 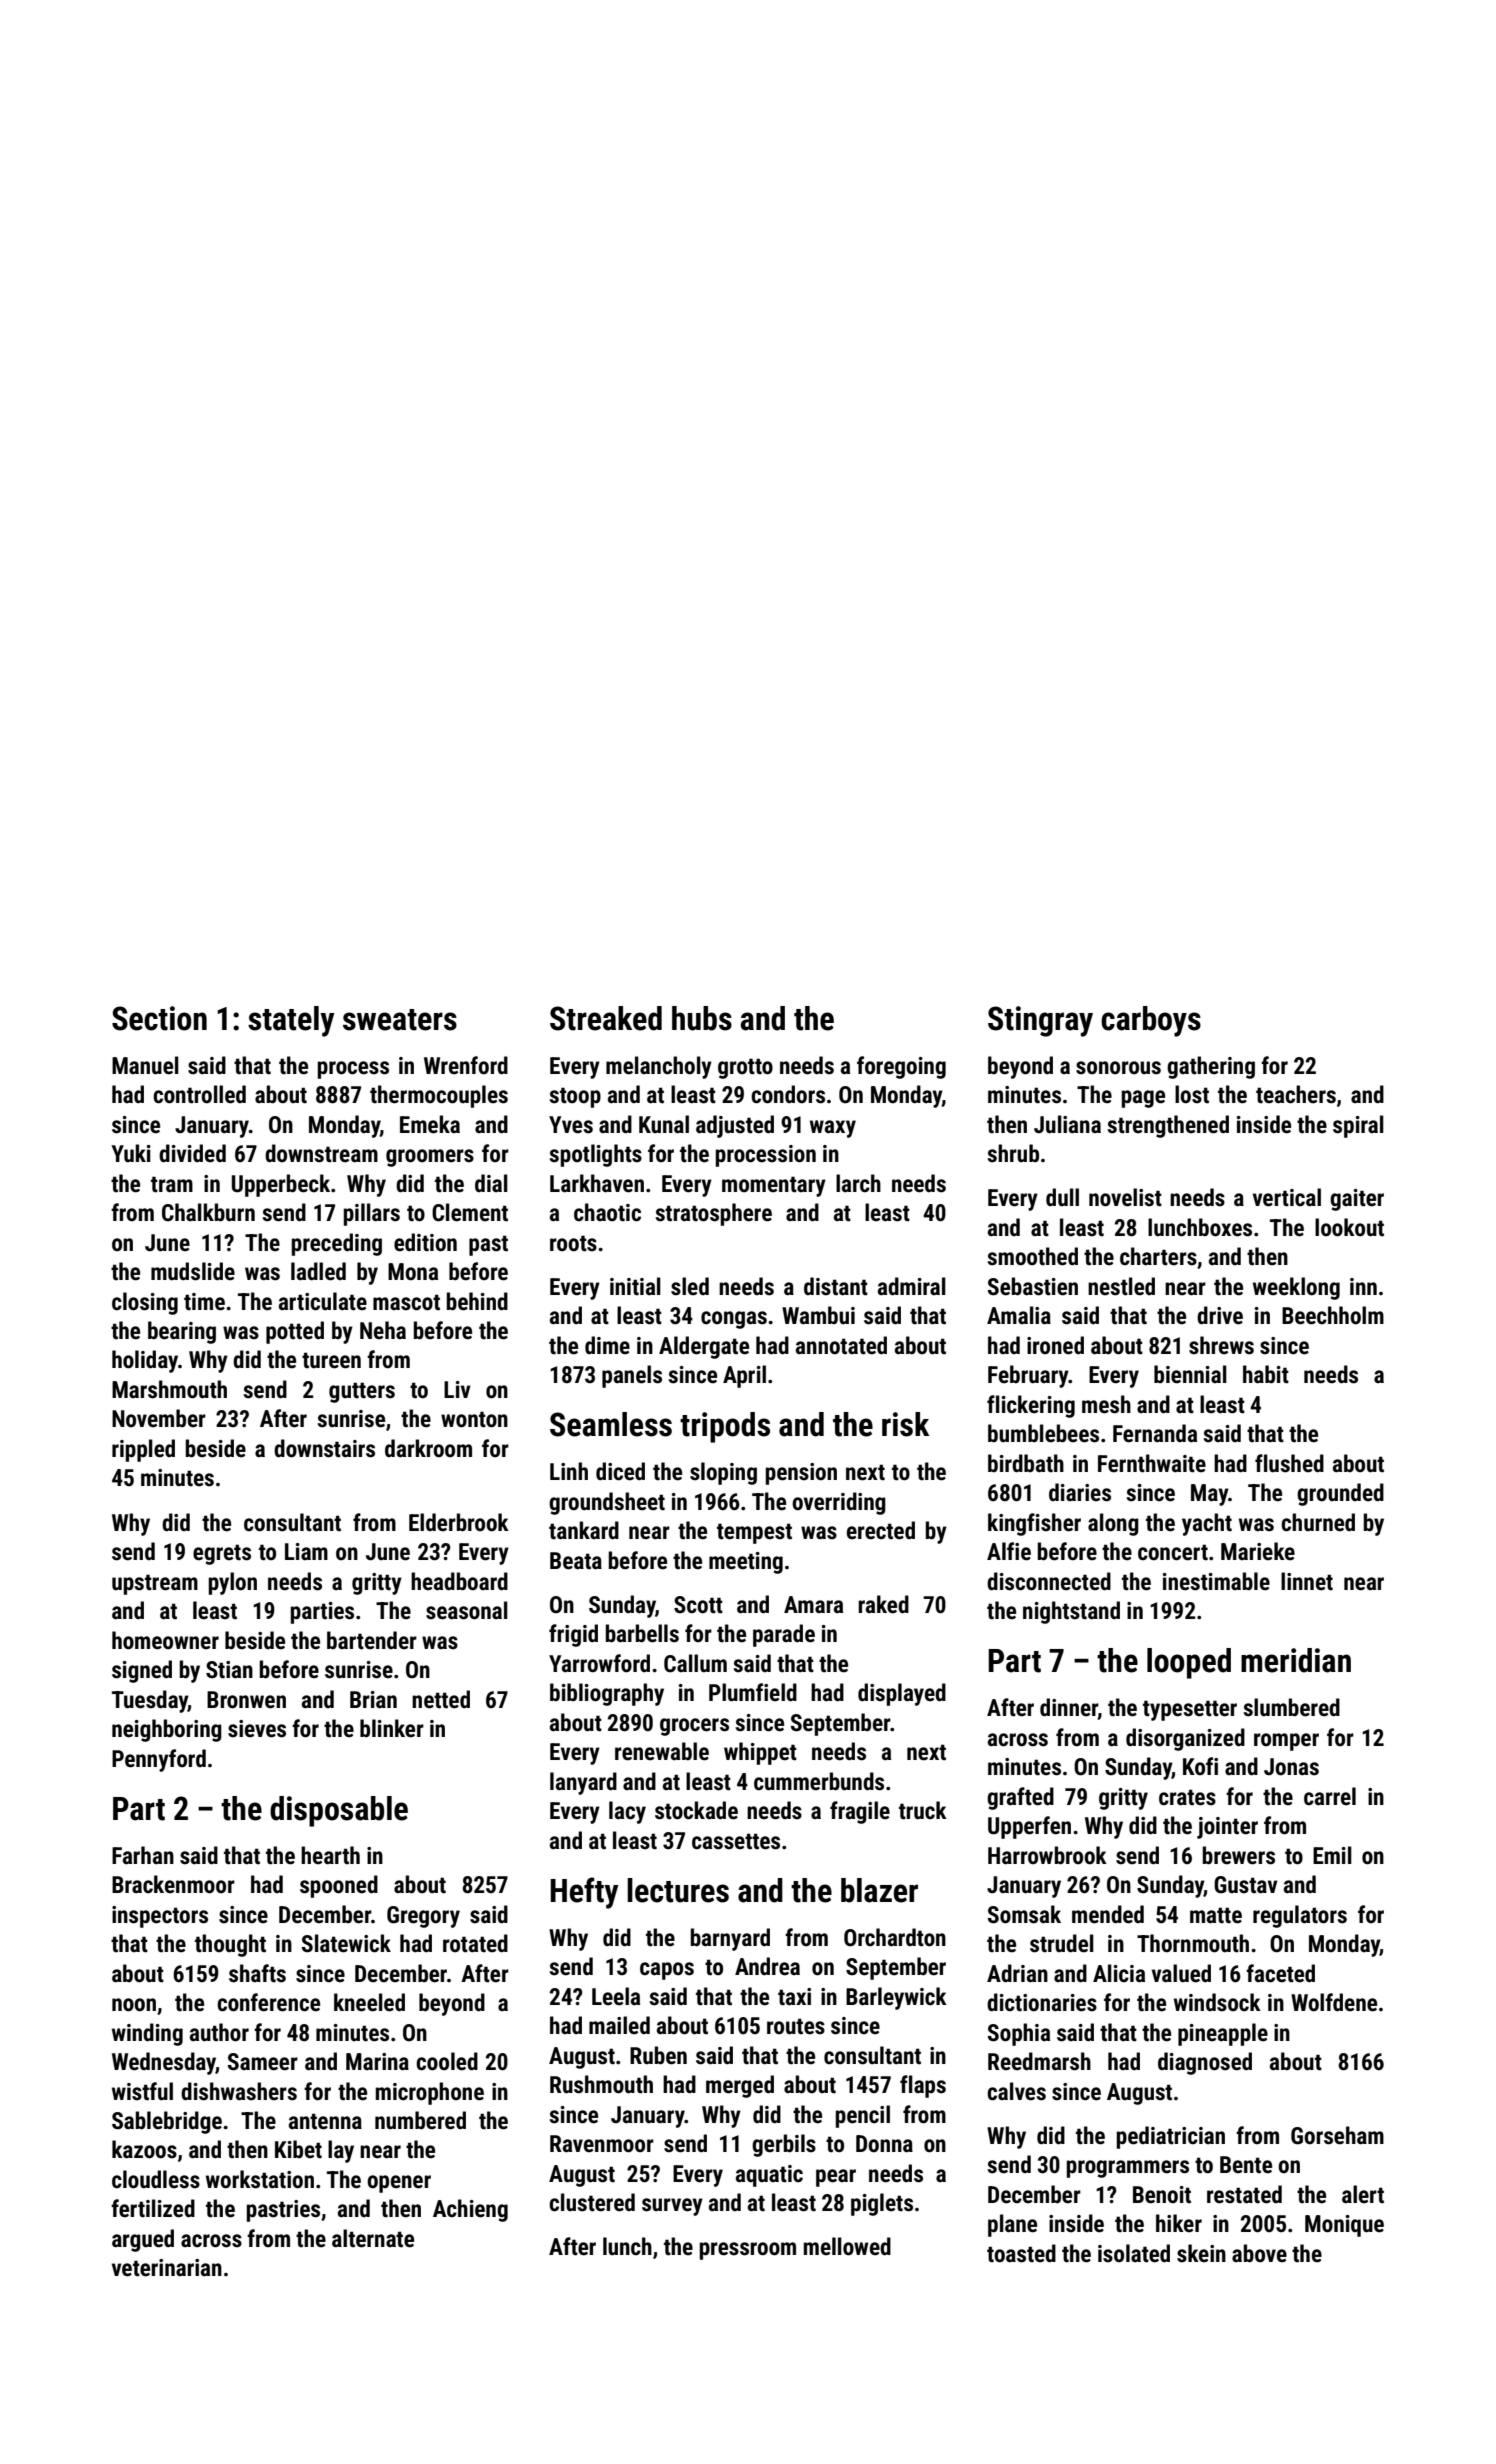 I want to click on mesh, so click(x=1106, y=1404).
